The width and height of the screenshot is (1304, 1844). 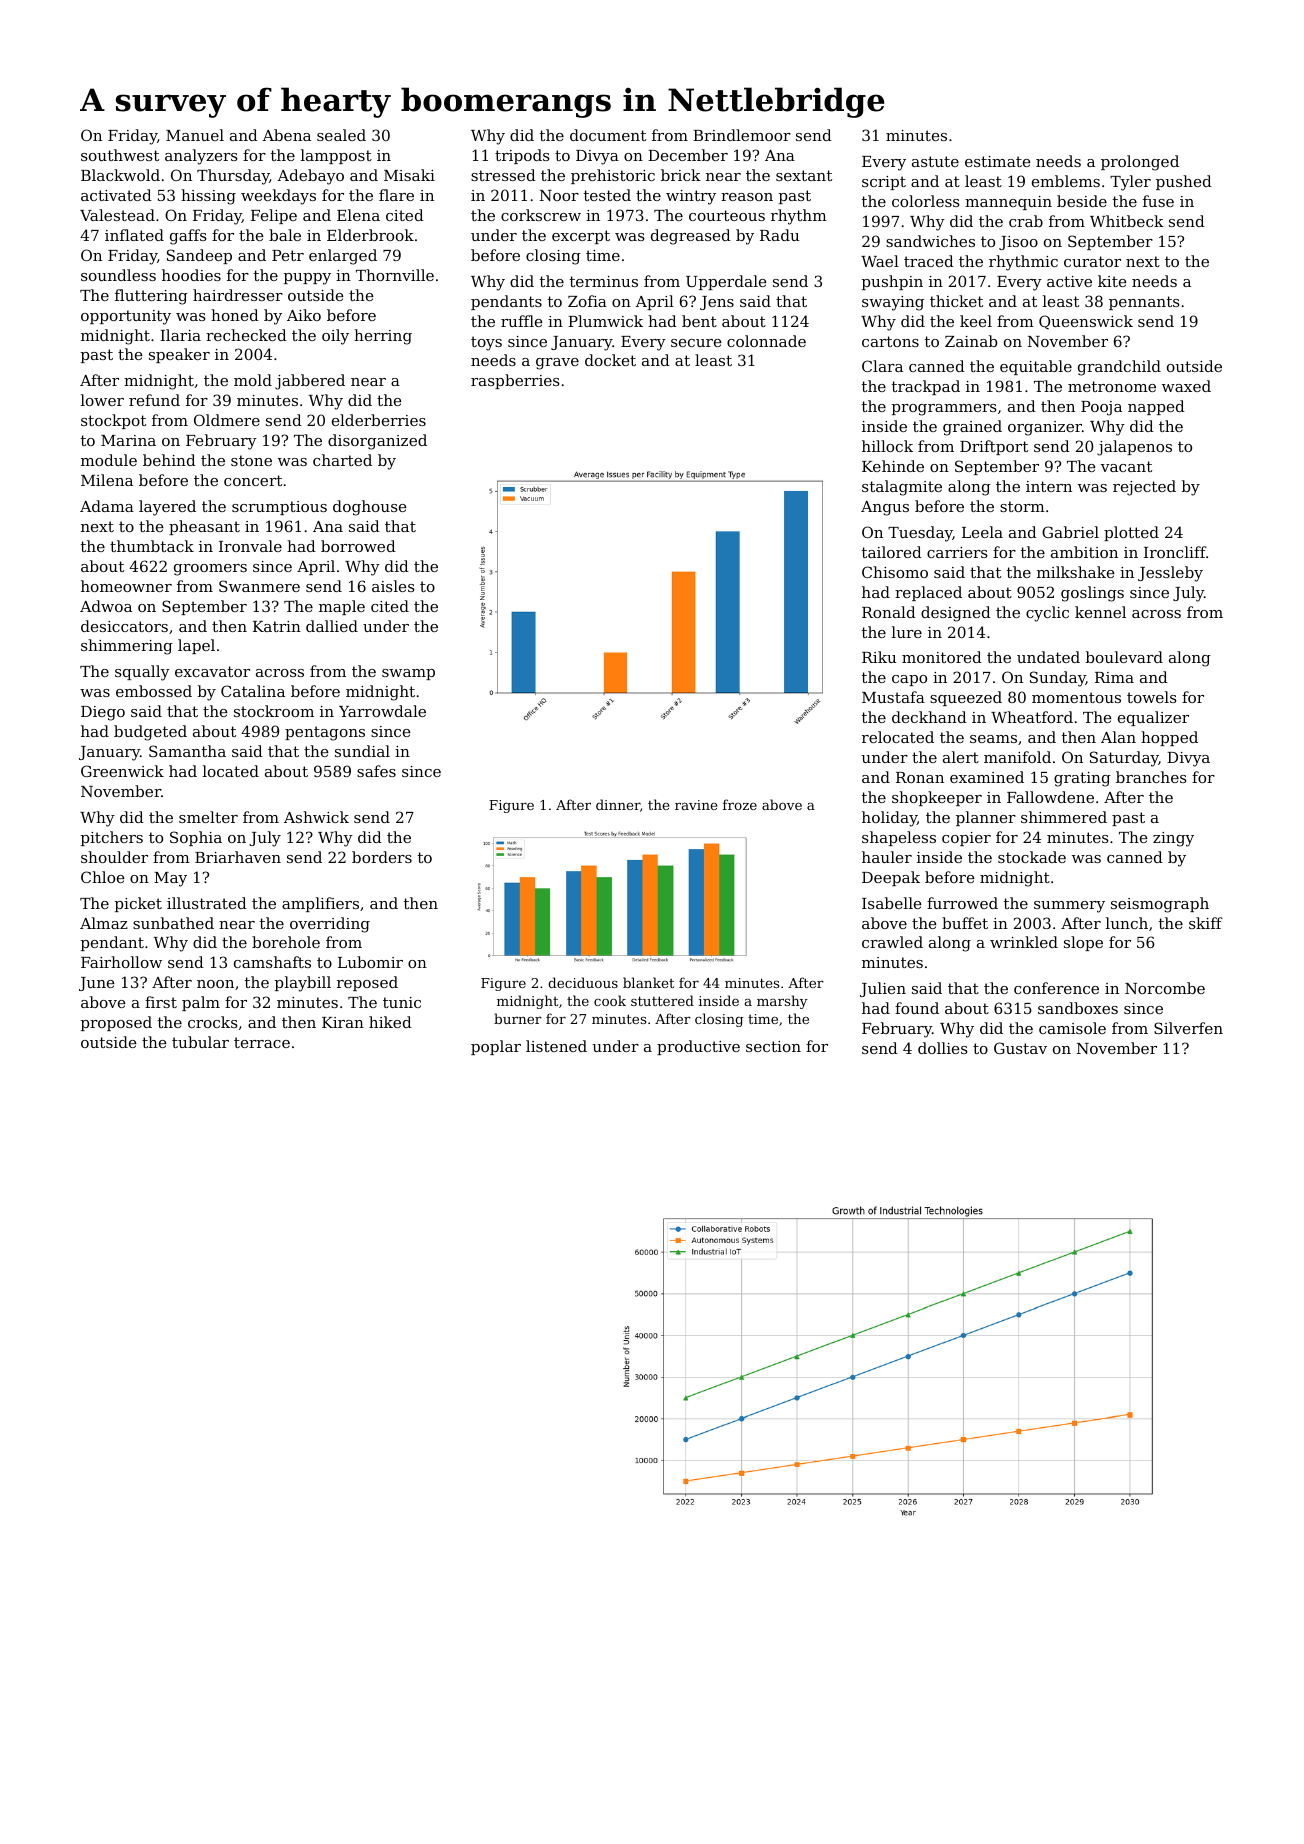 What do you see at coordinates (1186, 386) in the screenshot?
I see `waxed` at bounding box center [1186, 386].
